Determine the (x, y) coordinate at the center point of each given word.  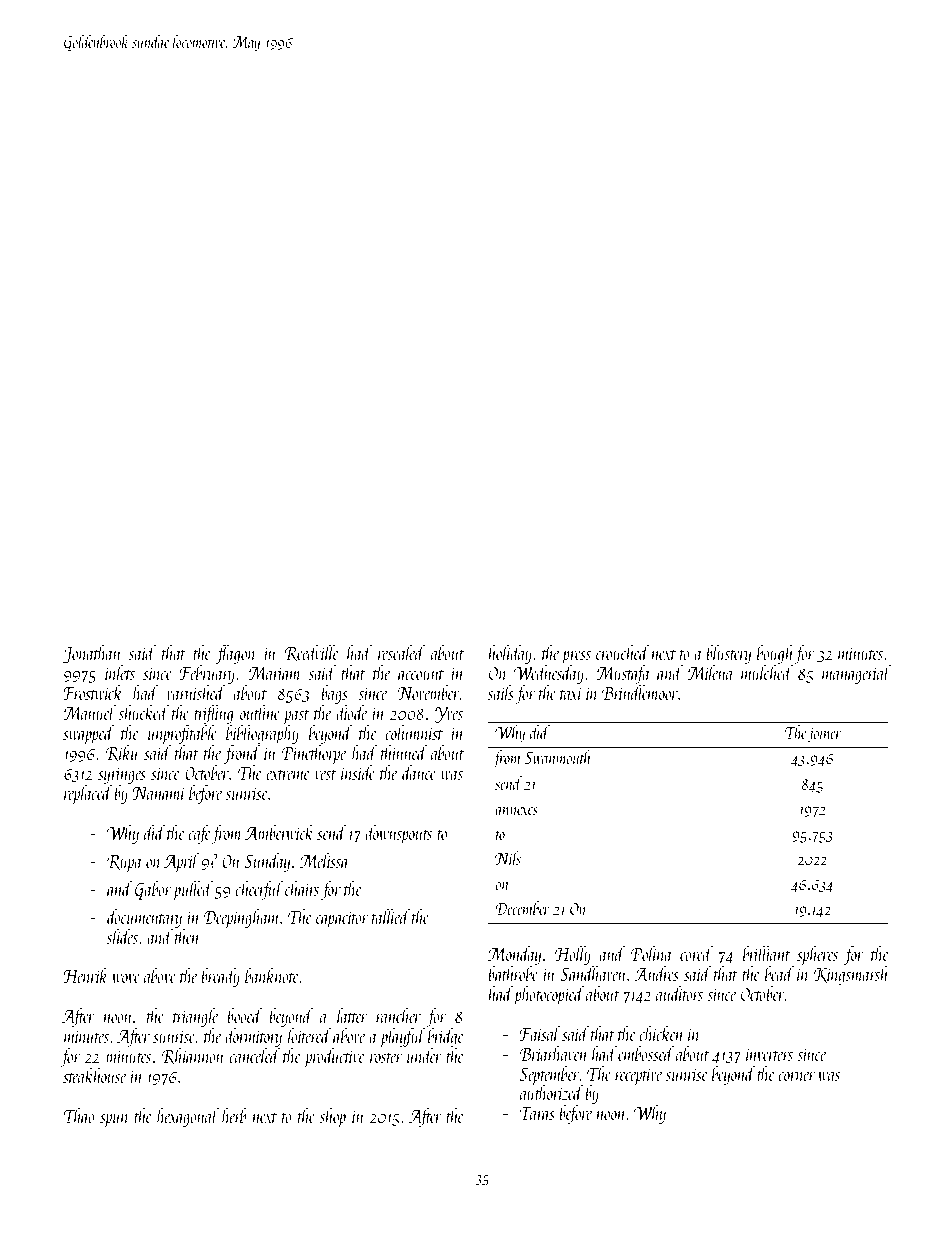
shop (333, 1117)
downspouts (398, 834)
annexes (516, 810)
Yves (449, 715)
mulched (767, 672)
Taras (537, 1113)
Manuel (89, 712)
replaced (88, 794)
